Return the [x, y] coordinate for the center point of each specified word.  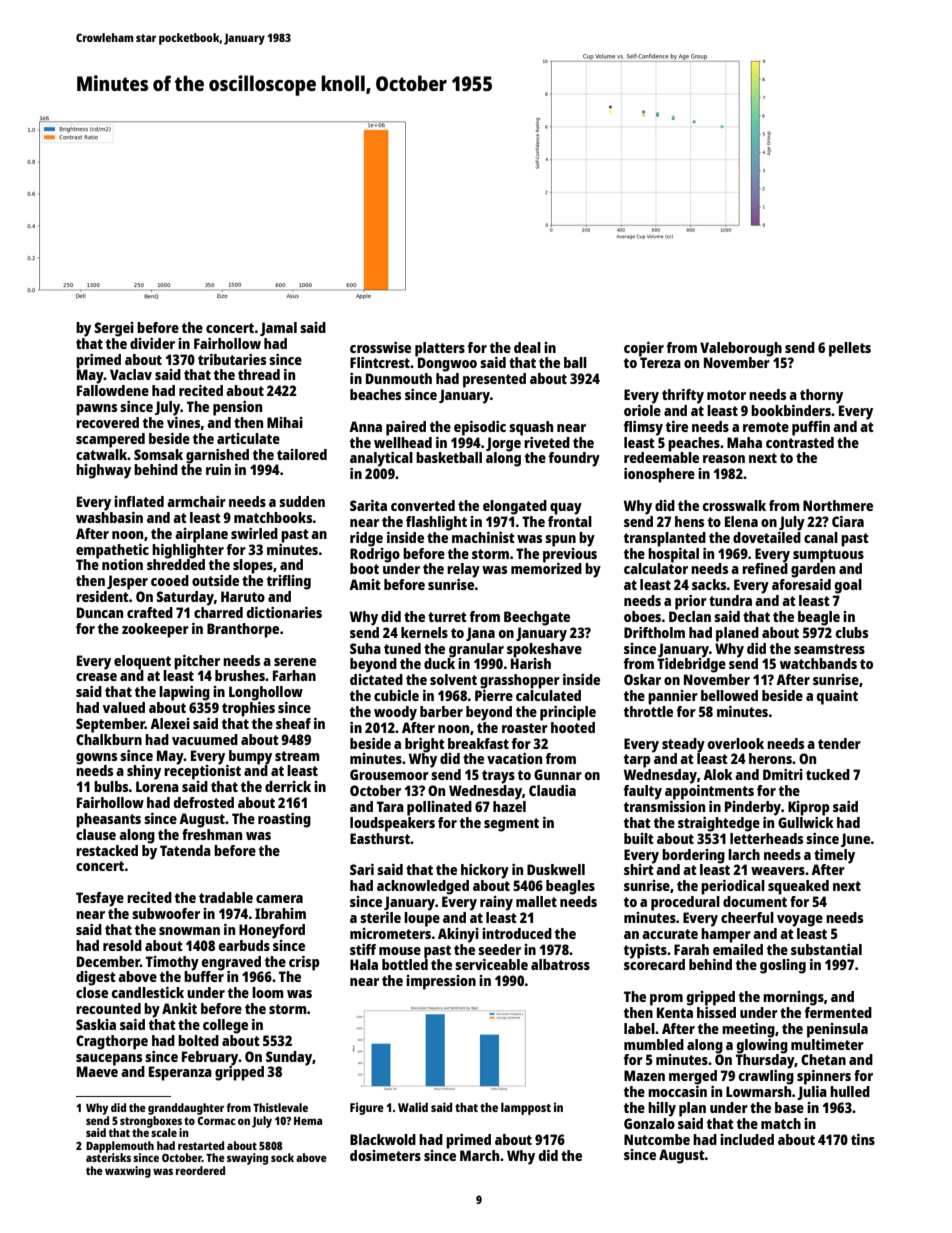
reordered [200, 1170]
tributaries [232, 359]
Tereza [660, 362]
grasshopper [520, 681]
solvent [453, 679]
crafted [150, 612]
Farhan [294, 675]
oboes [642, 616]
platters [440, 349]
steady [683, 745]
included [747, 1139]
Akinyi [458, 935]
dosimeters [385, 1155]
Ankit [179, 1008]
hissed [716, 1012]
